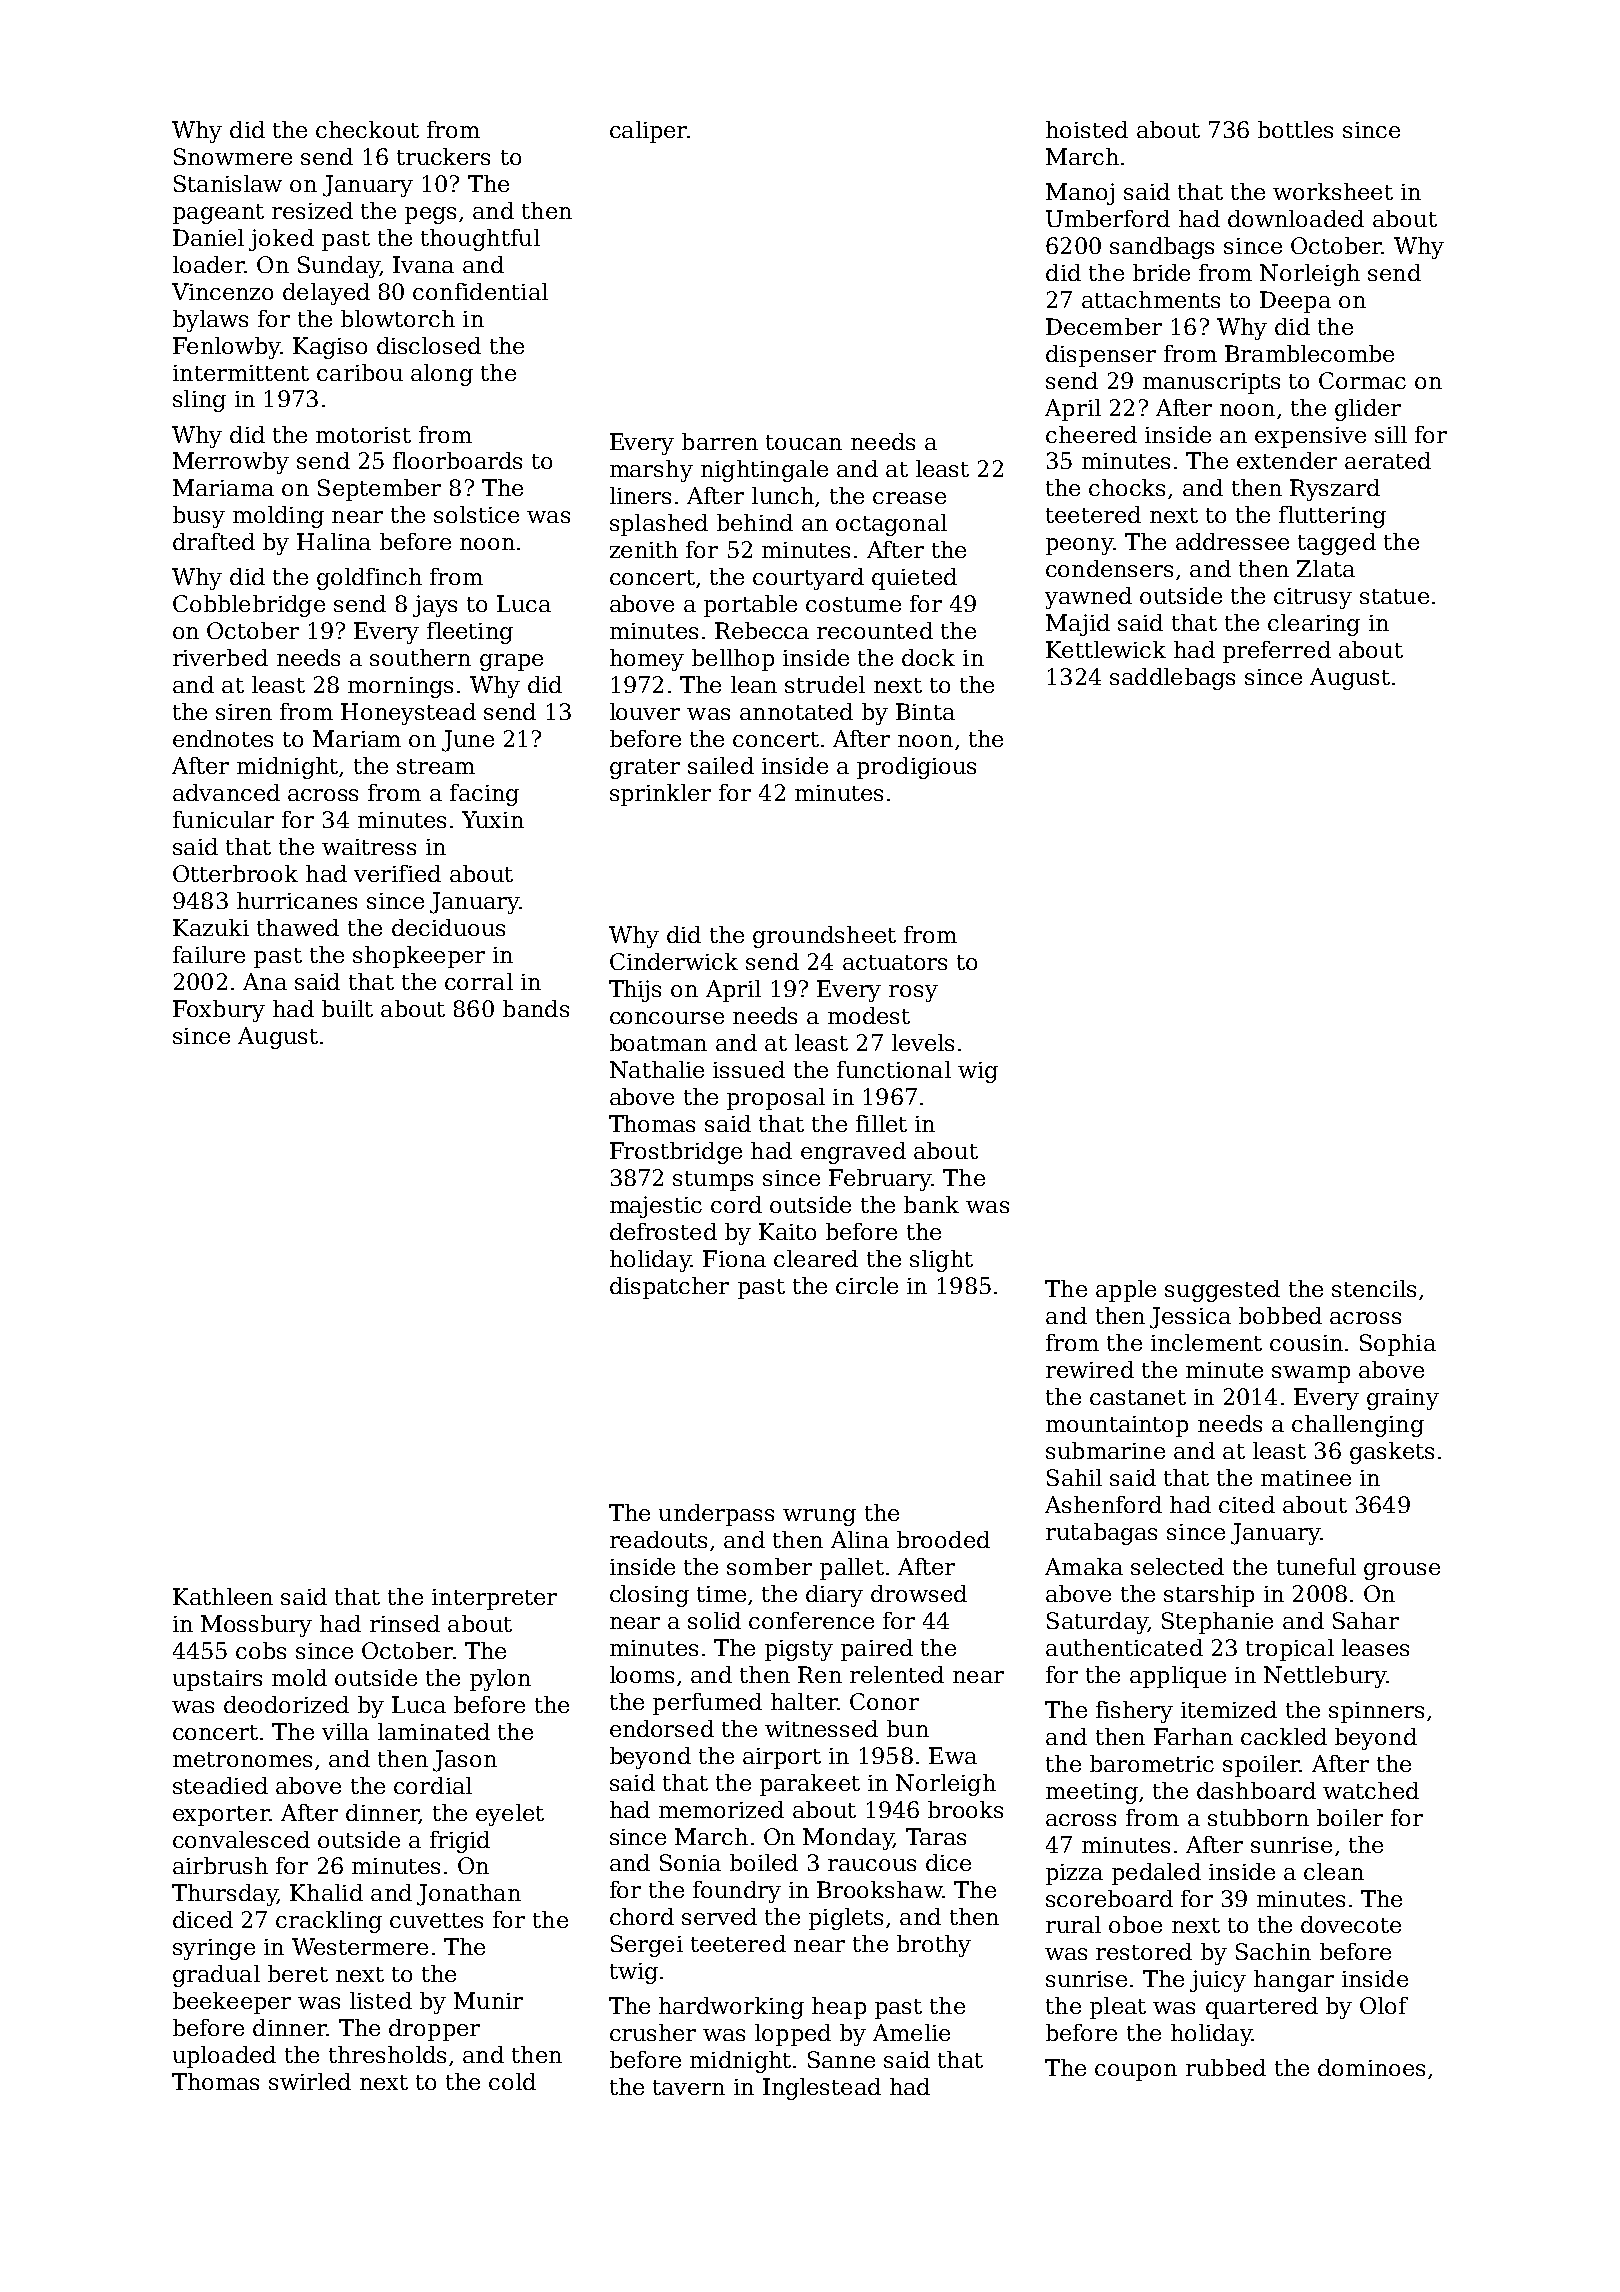 The image size is (1620, 2292). Describe the element at coordinates (405, 1623) in the image. I see `rinsed` at that location.
